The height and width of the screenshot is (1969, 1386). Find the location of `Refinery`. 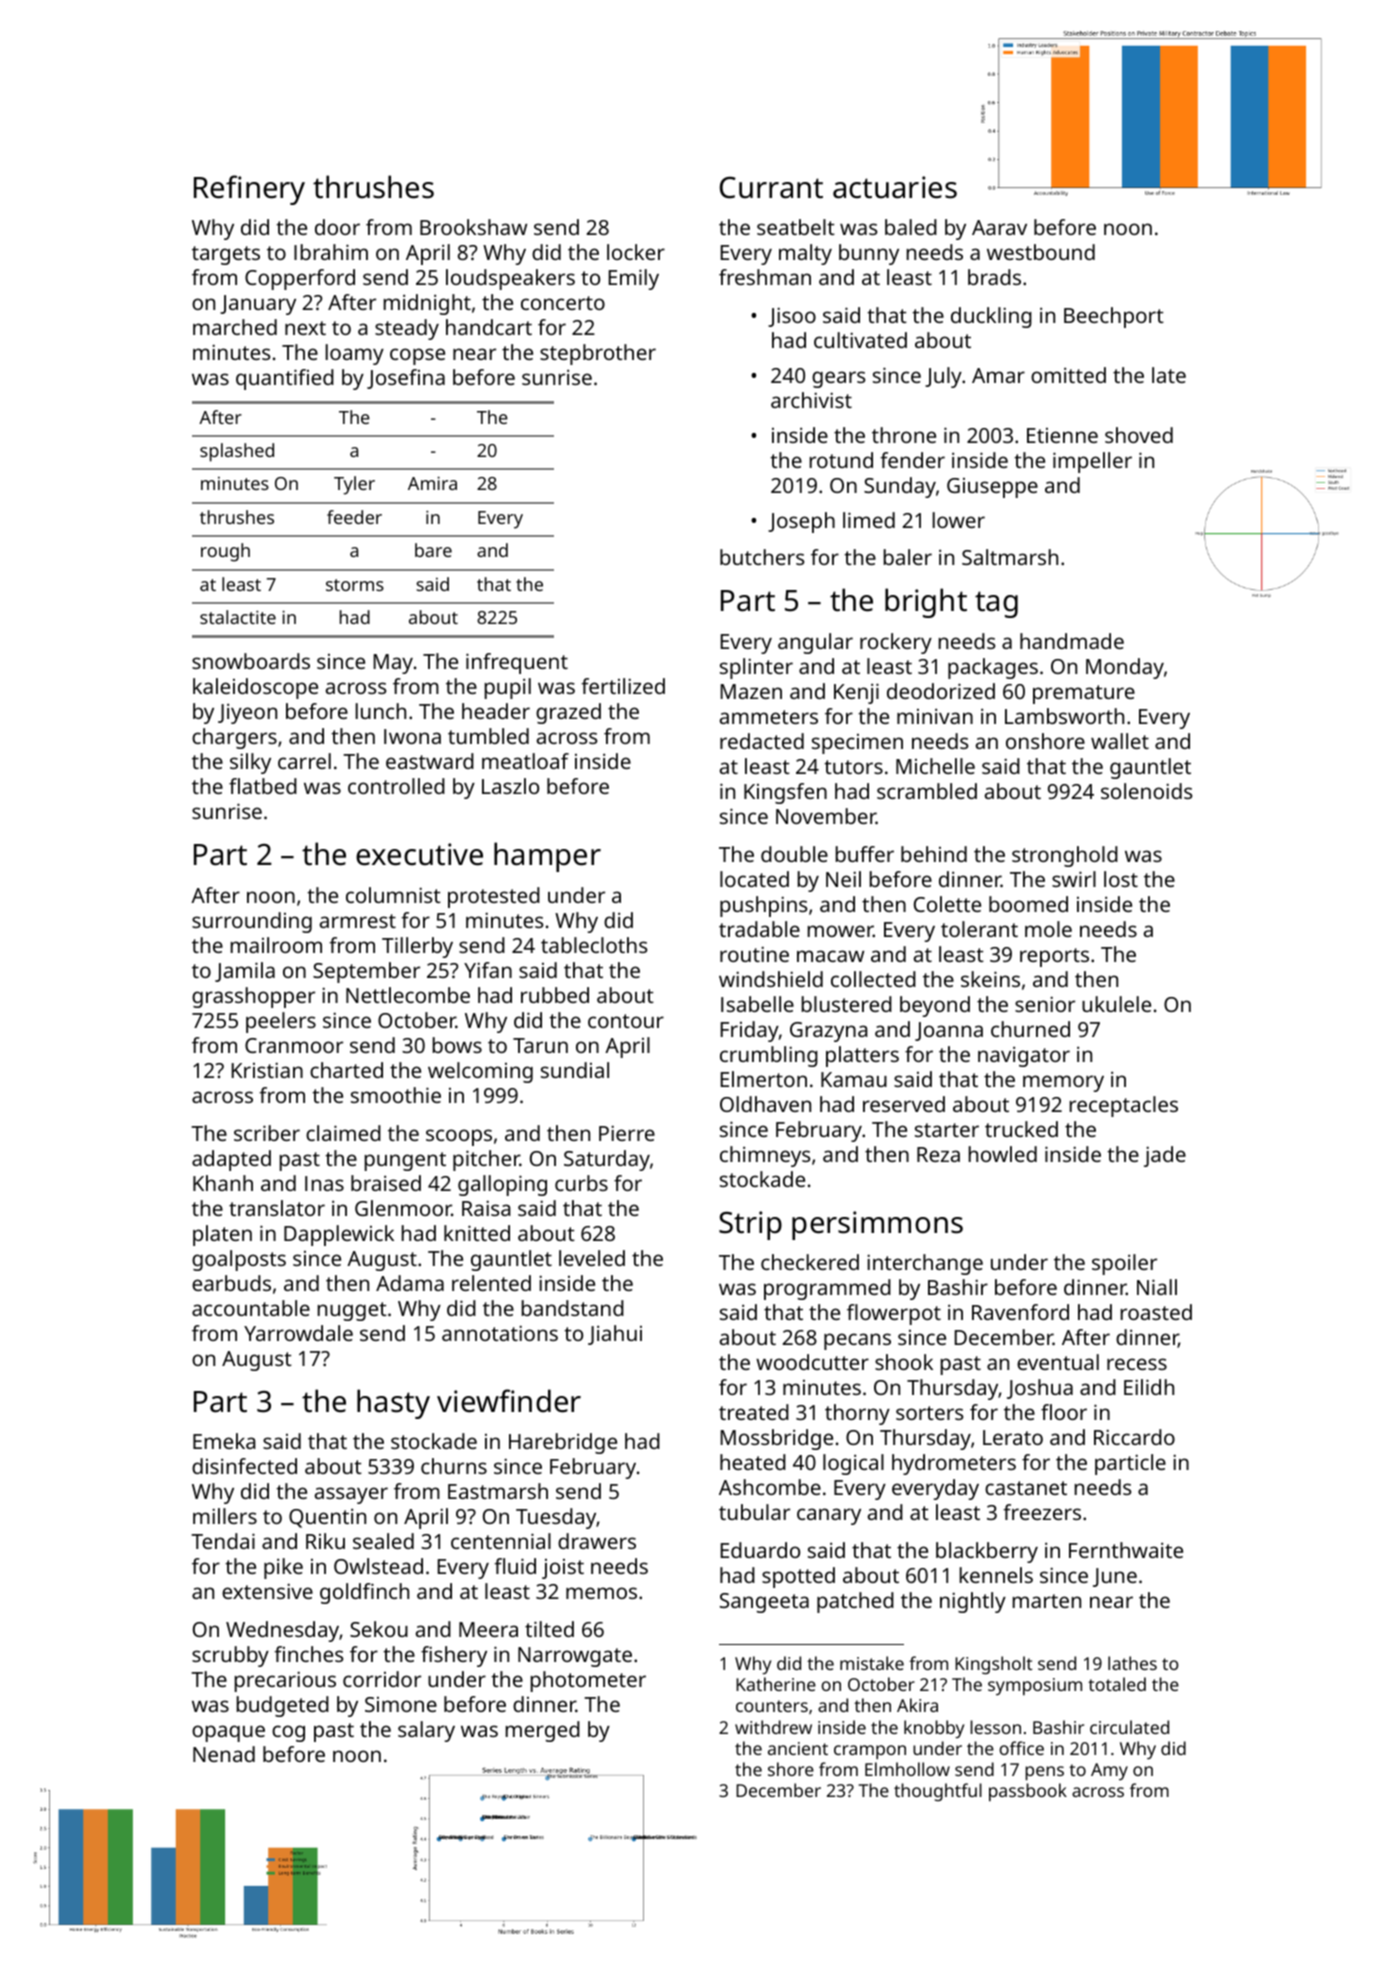

Refinery is located at coordinates (249, 190).
